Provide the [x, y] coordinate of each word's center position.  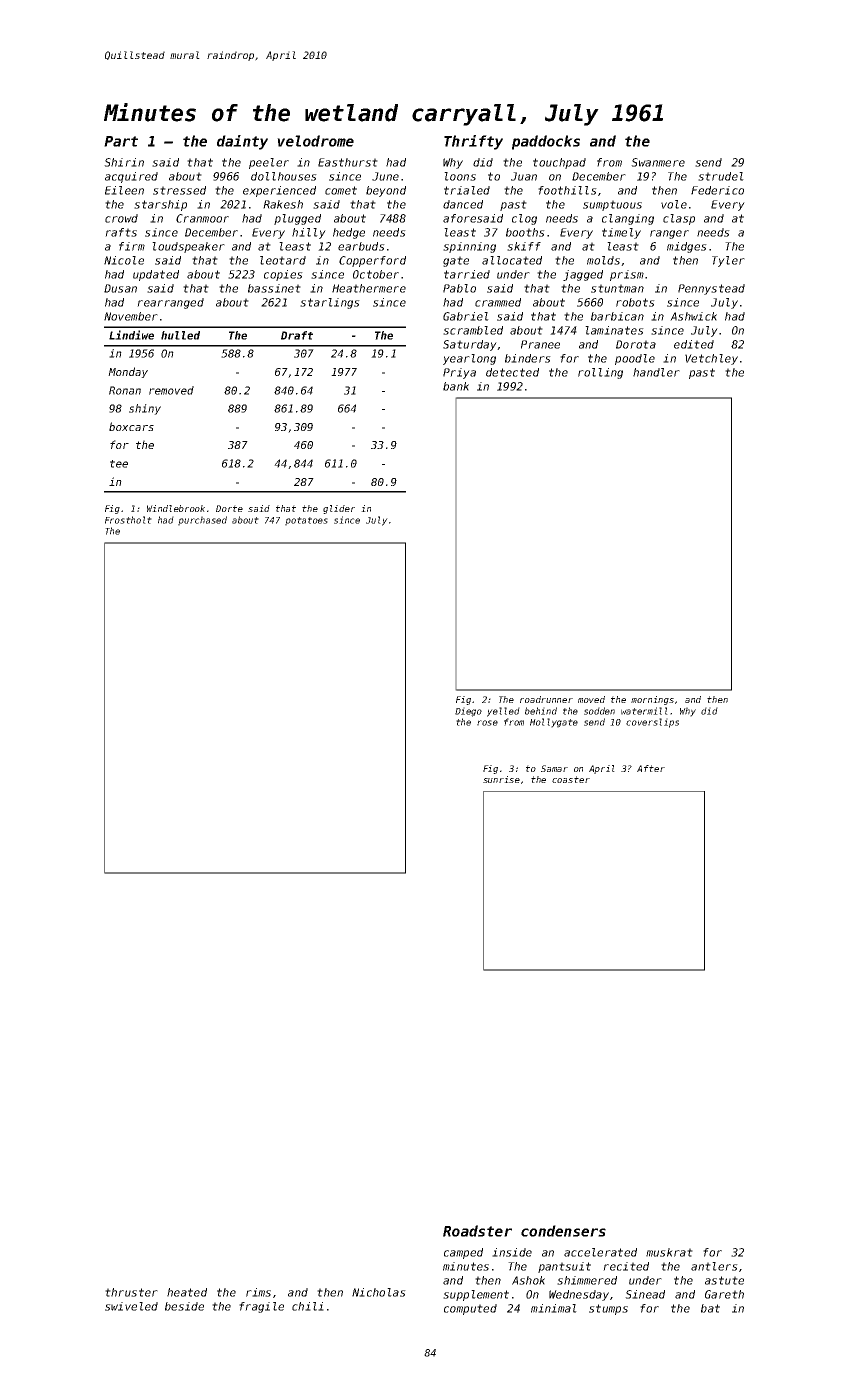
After [651, 768]
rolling [600, 373]
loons [460, 176]
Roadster [477, 1231]
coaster [571, 779]
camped [463, 1253]
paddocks [546, 142]
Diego [468, 712]
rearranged [170, 303]
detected [512, 372]
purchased [202, 521]
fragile [261, 1307]
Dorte [229, 508]
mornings [652, 700]
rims [258, 1292]
